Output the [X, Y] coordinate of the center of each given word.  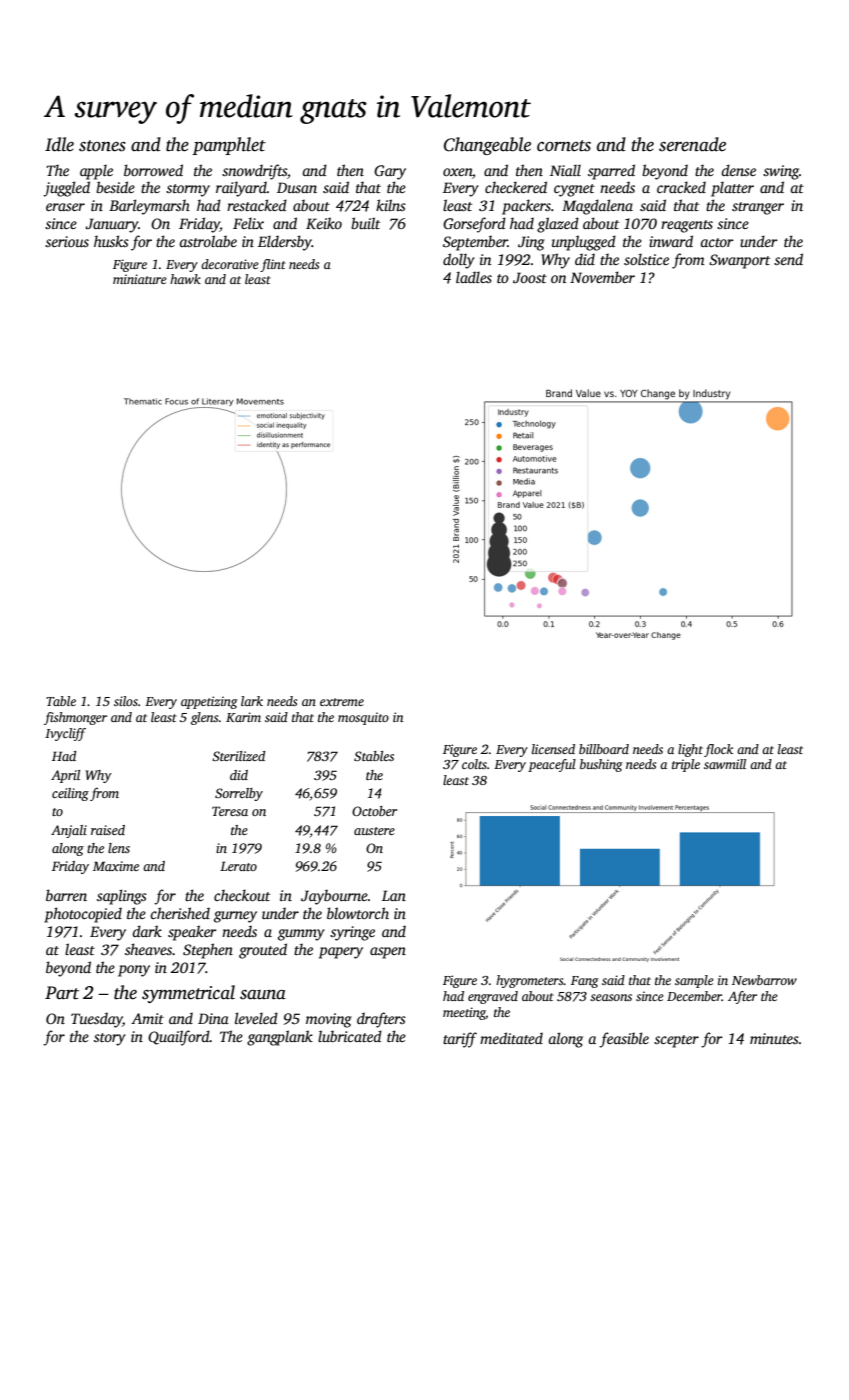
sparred [611, 172]
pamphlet [229, 146]
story [110, 1039]
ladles [474, 277]
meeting [464, 1013]
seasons [611, 997]
